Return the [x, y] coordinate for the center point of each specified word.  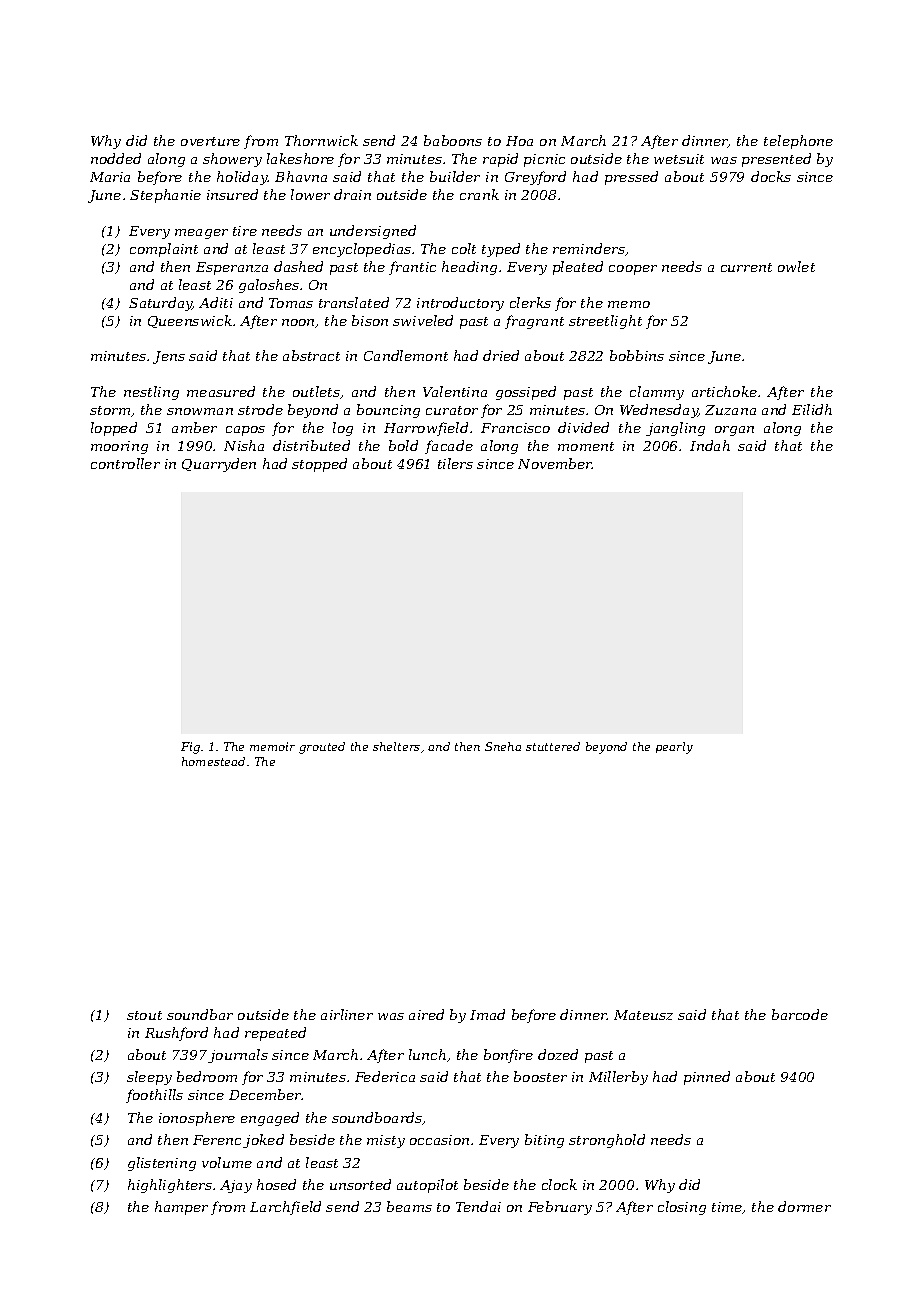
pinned [707, 1078]
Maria [110, 177]
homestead [213, 761]
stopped [319, 465]
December [265, 1094]
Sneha [503, 746]
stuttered [553, 746]
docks [771, 176]
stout [144, 1015]
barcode [800, 1014]
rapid [500, 160]
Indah [710, 445]
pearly [674, 748]
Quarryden [219, 465]
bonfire [508, 1056]
